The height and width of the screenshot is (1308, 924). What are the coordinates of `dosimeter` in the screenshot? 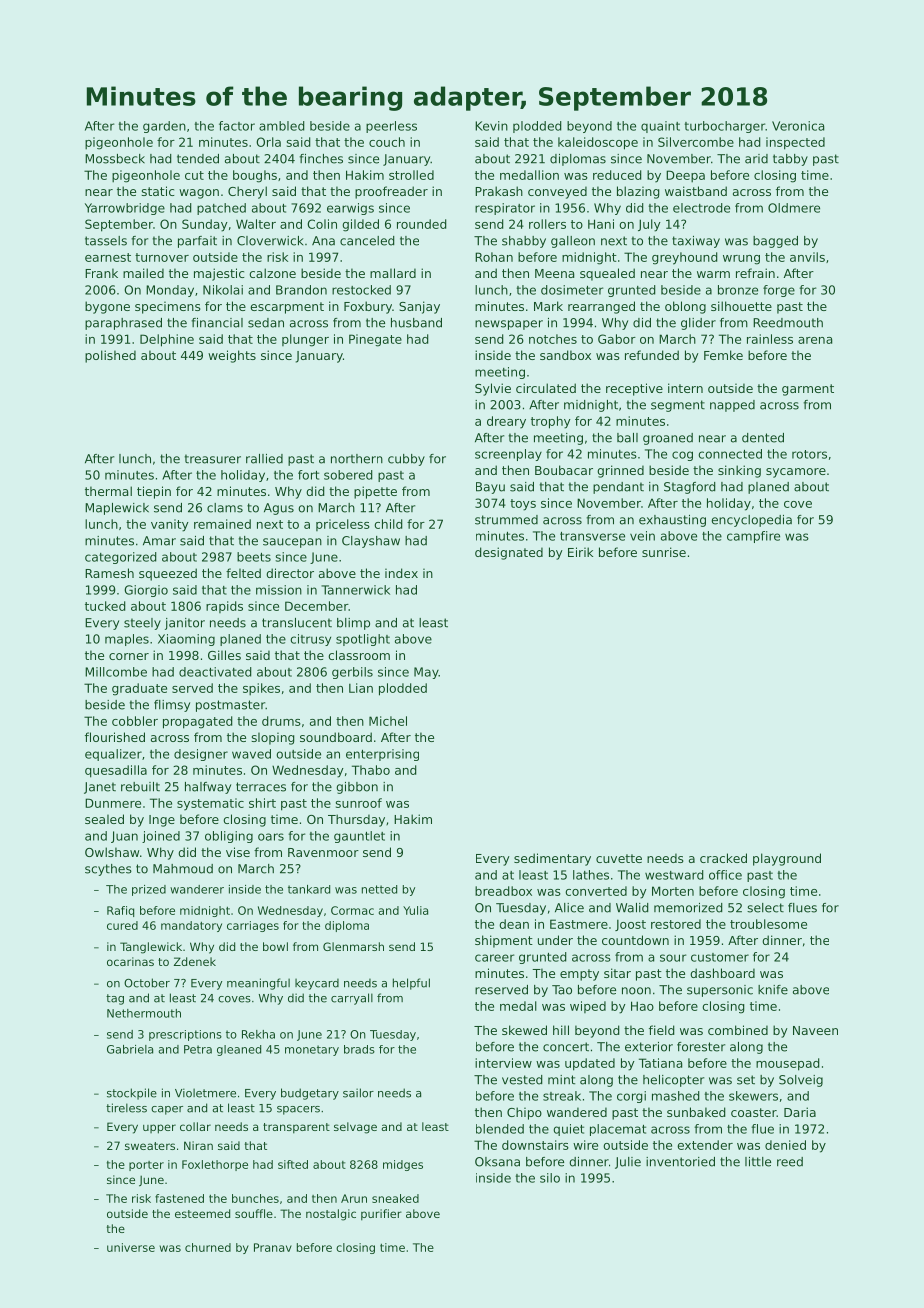 It's located at (572, 290).
